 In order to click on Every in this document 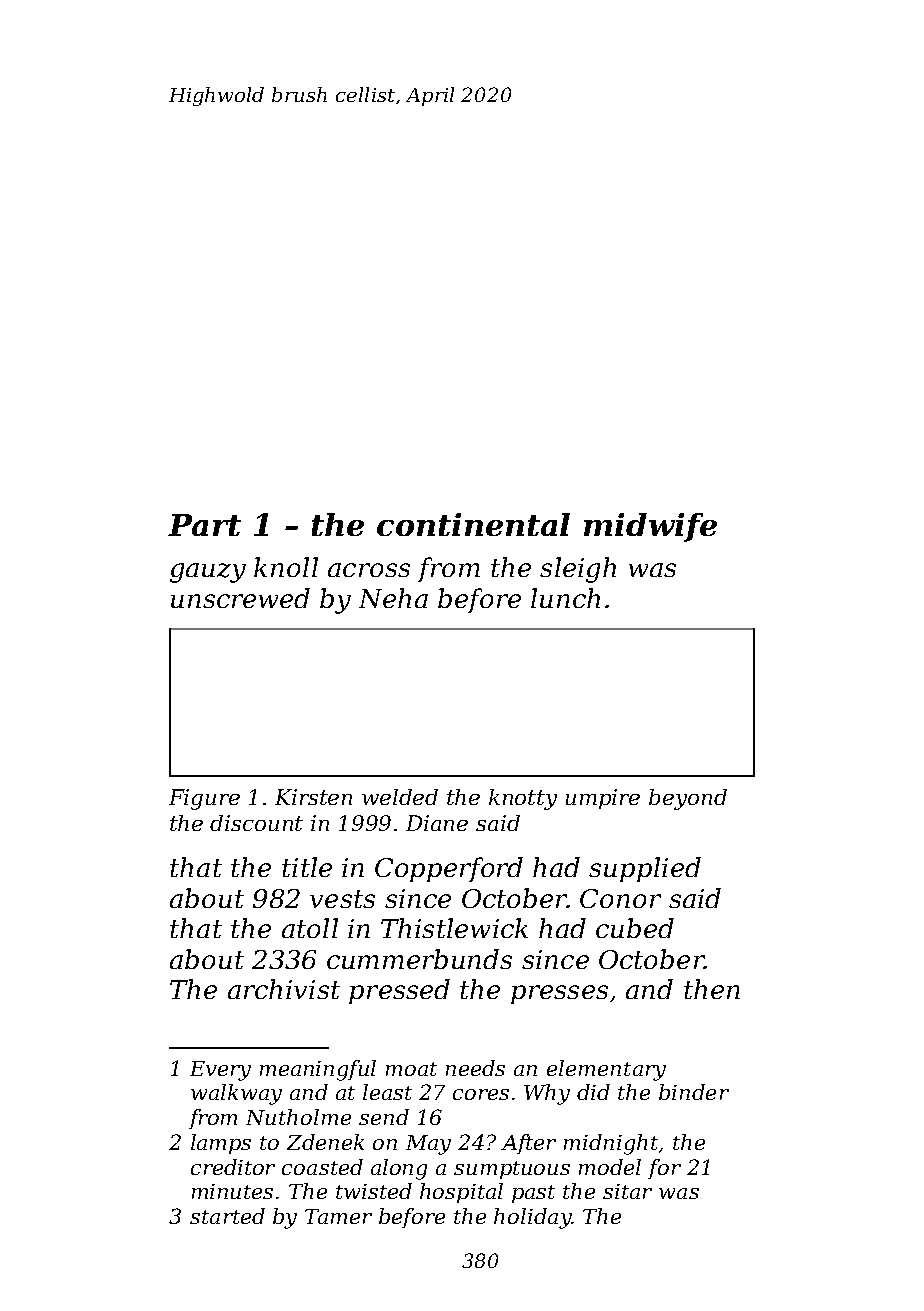, I will do `click(220, 1071)`.
